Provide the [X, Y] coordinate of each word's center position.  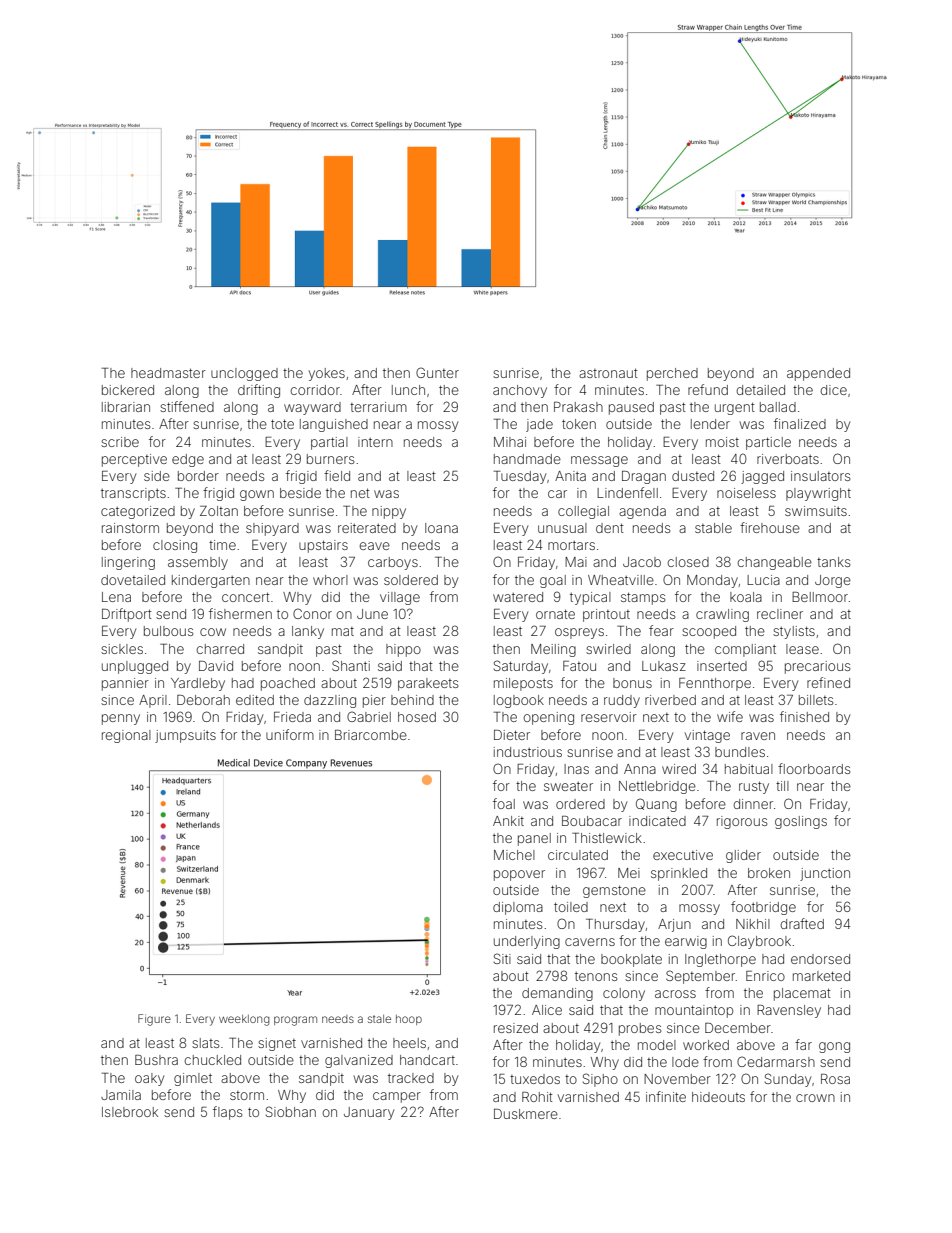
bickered [128, 390]
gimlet [193, 1079]
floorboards [814, 768]
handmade [527, 459]
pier [374, 701]
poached [288, 684]
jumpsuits [185, 736]
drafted [802, 923]
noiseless [746, 493]
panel [534, 839]
